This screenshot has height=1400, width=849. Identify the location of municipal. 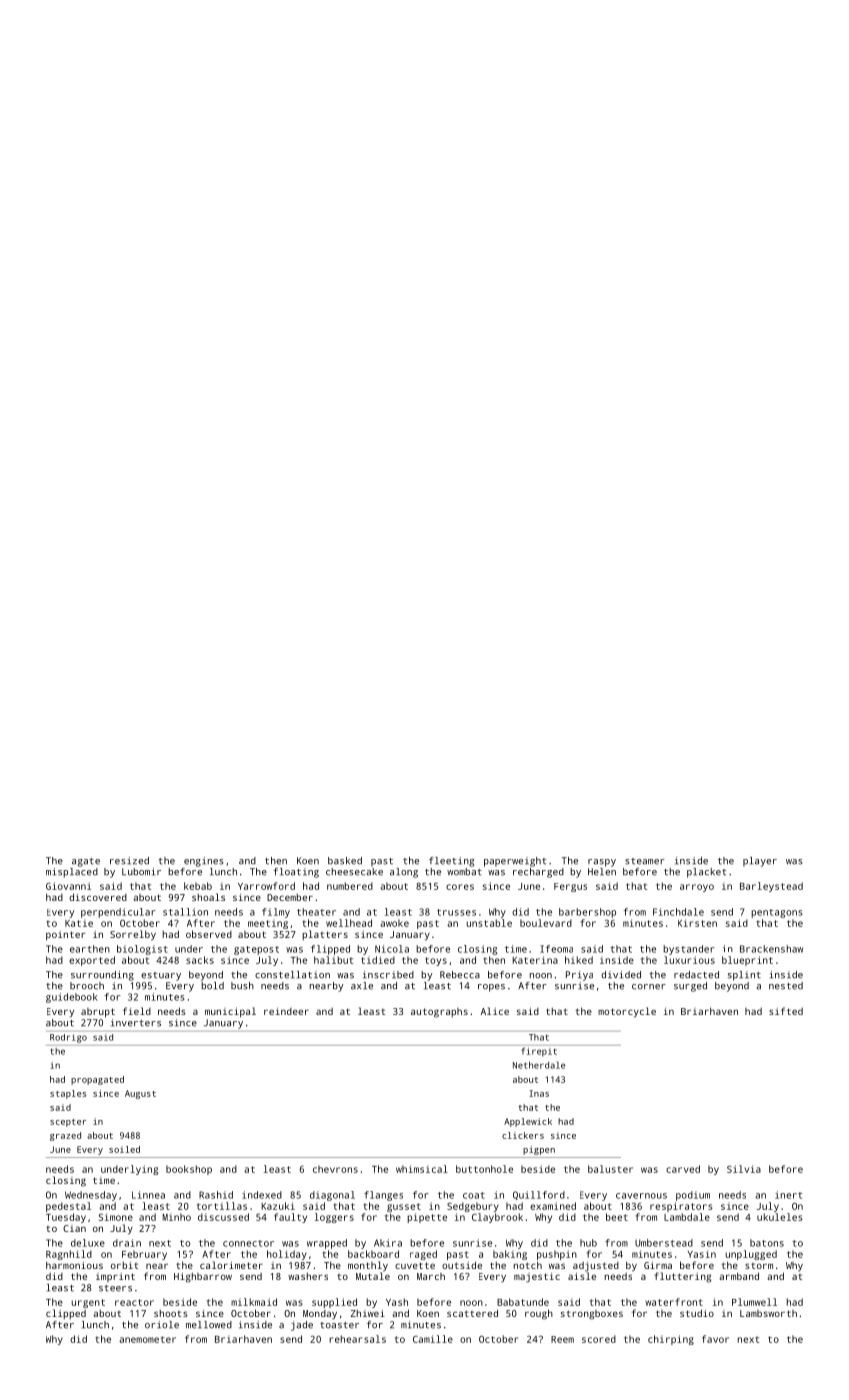
(230, 1012).
